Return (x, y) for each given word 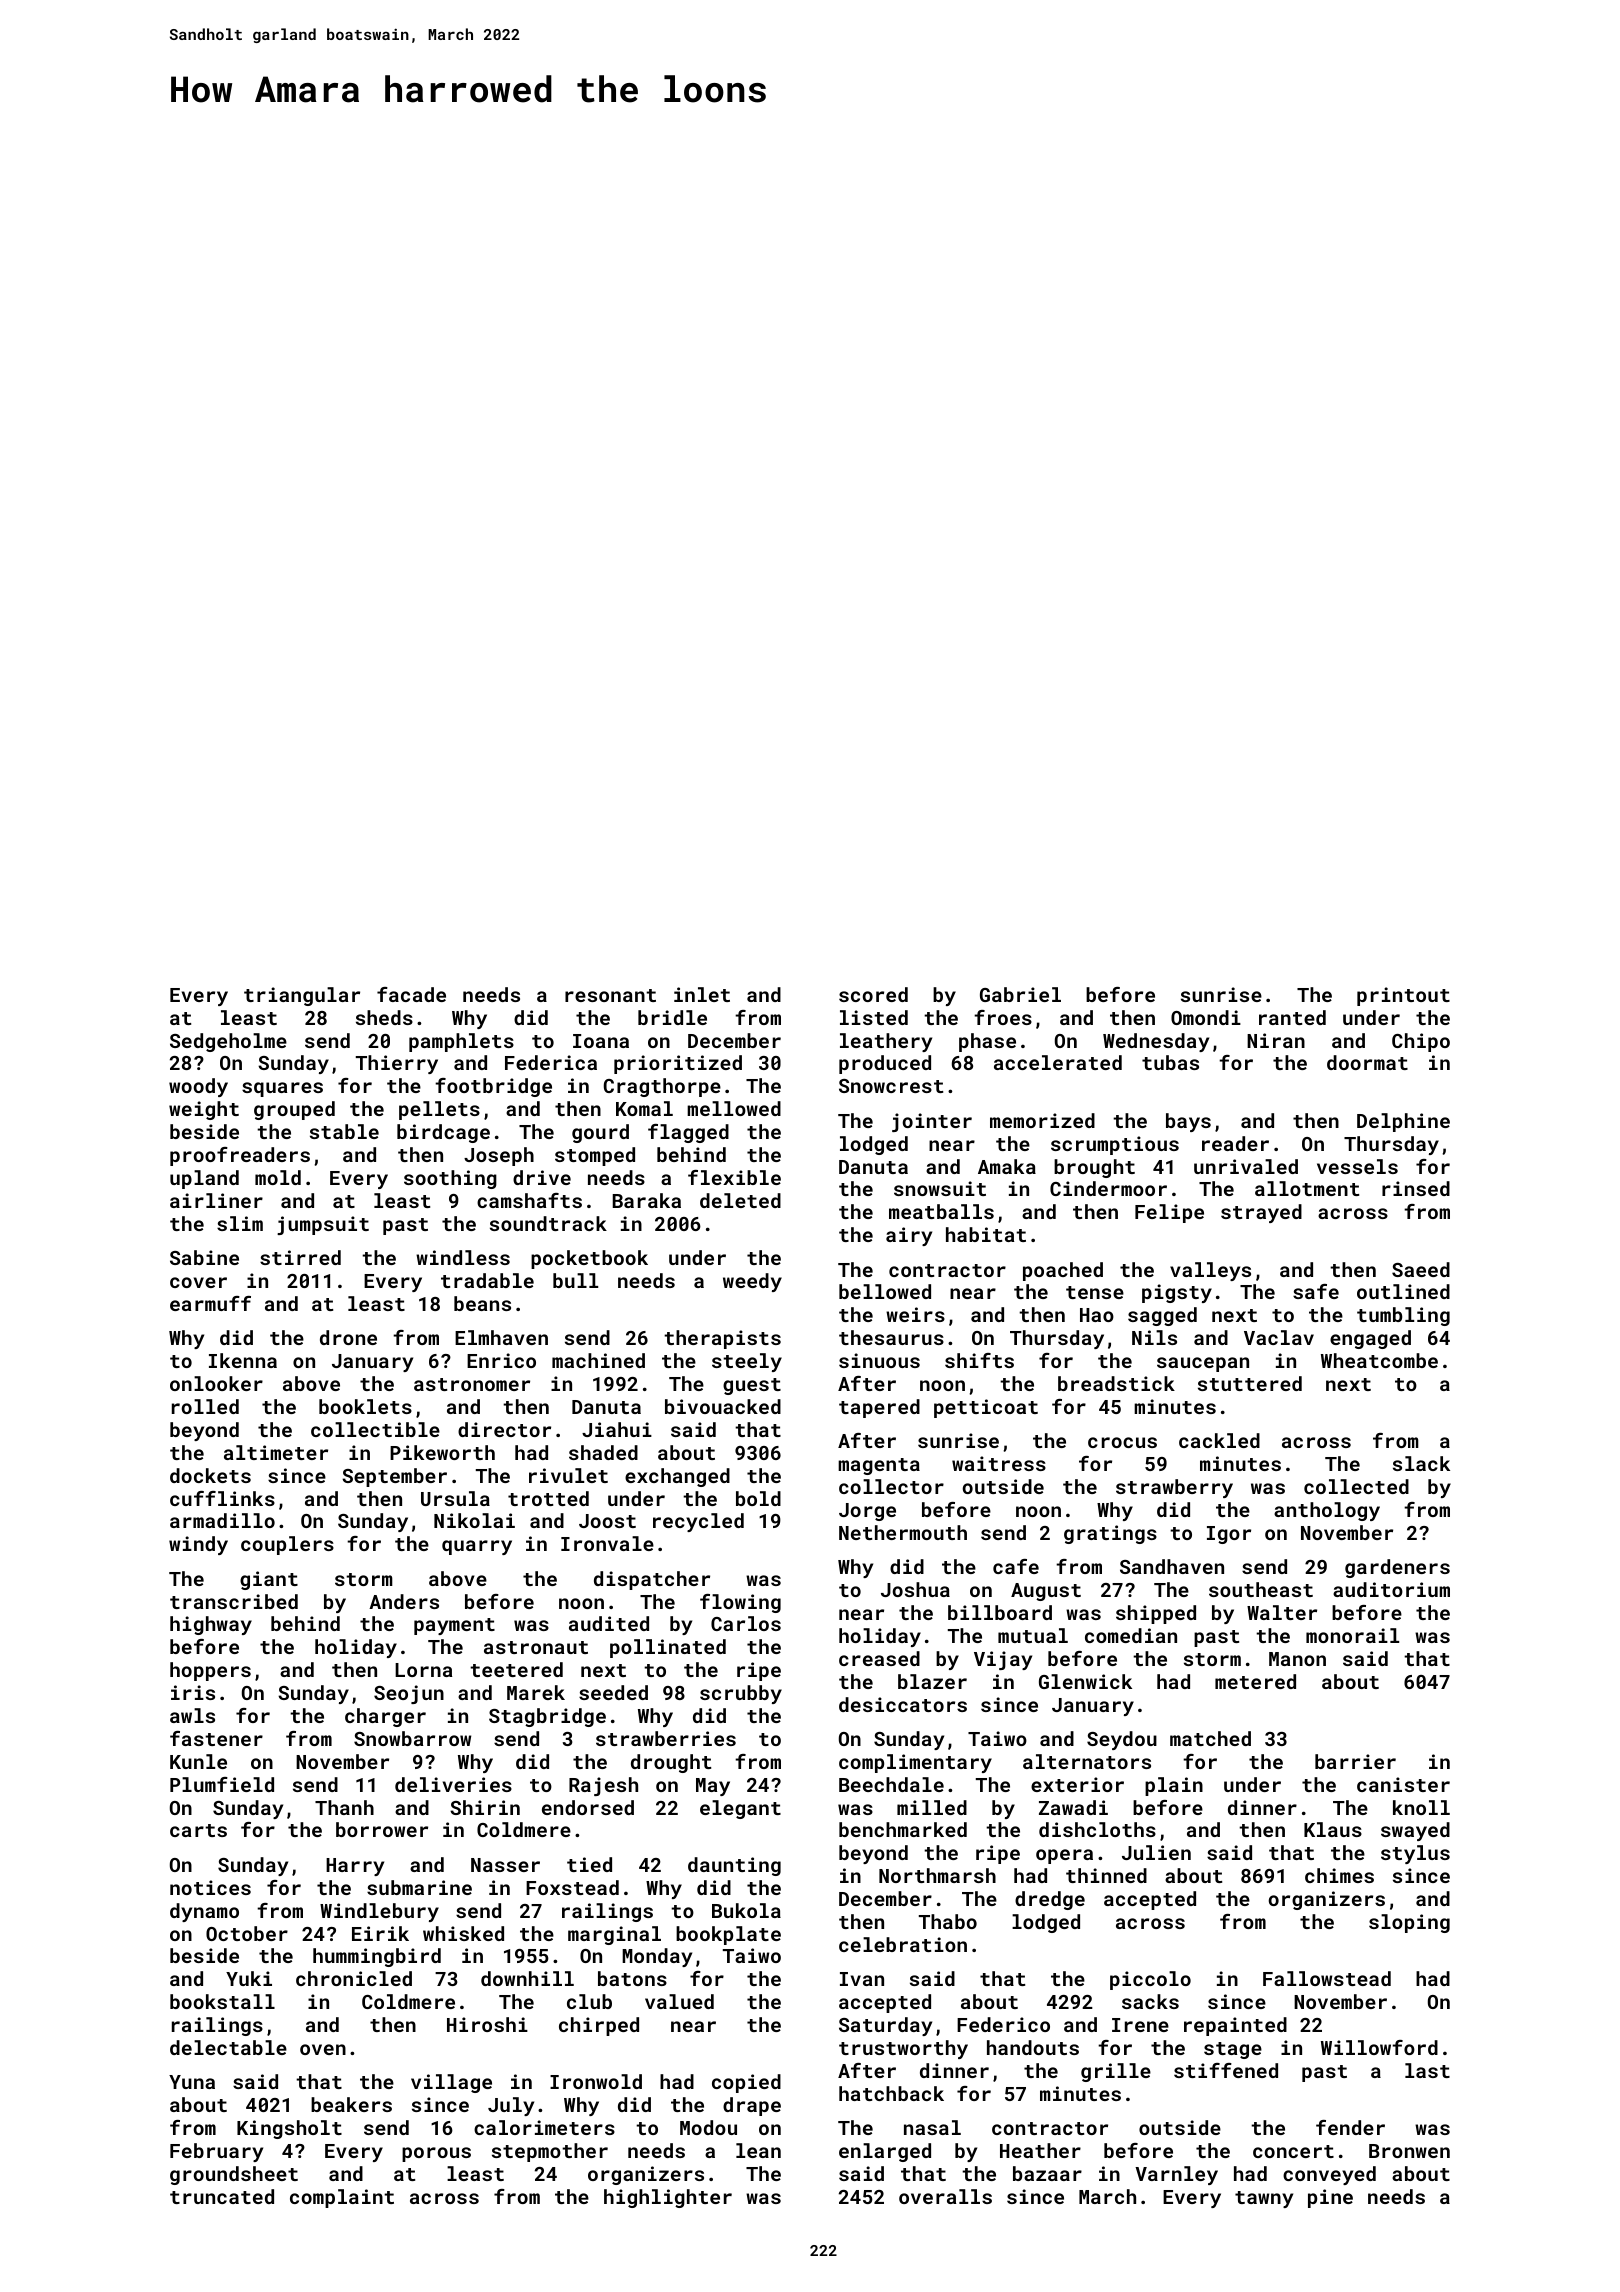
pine (1330, 2198)
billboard (1000, 1612)
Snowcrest (891, 1086)
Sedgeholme (228, 1042)
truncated (222, 2196)
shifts (979, 1360)
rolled (205, 1406)
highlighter (668, 2198)
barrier (1355, 1761)
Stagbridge (547, 1717)
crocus (1122, 1442)
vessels (1357, 1166)
